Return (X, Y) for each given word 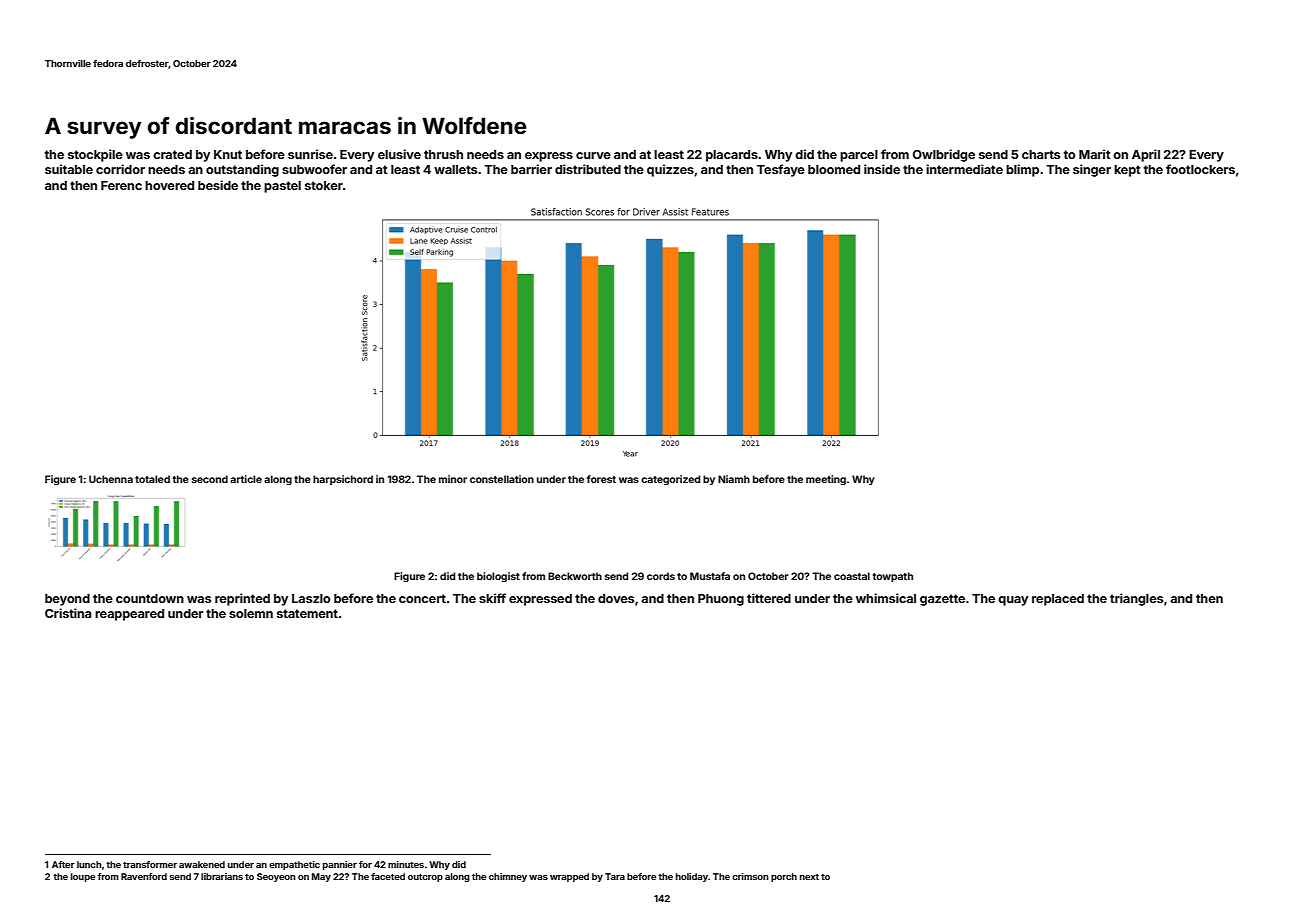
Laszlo (311, 598)
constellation (502, 479)
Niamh (734, 479)
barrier (531, 169)
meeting (826, 480)
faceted (388, 876)
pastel (282, 187)
